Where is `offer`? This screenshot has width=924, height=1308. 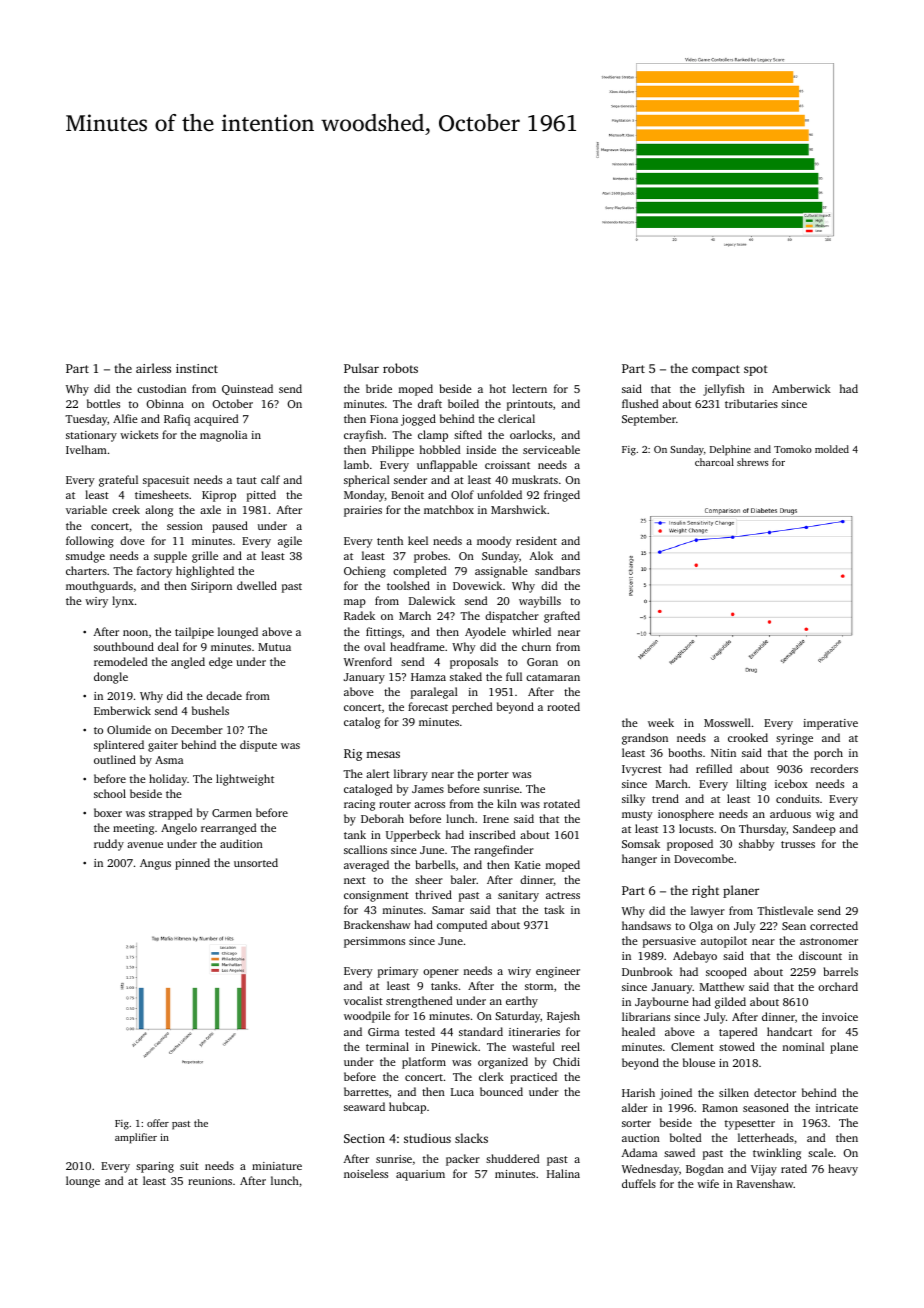 offer is located at coordinates (158, 1123).
